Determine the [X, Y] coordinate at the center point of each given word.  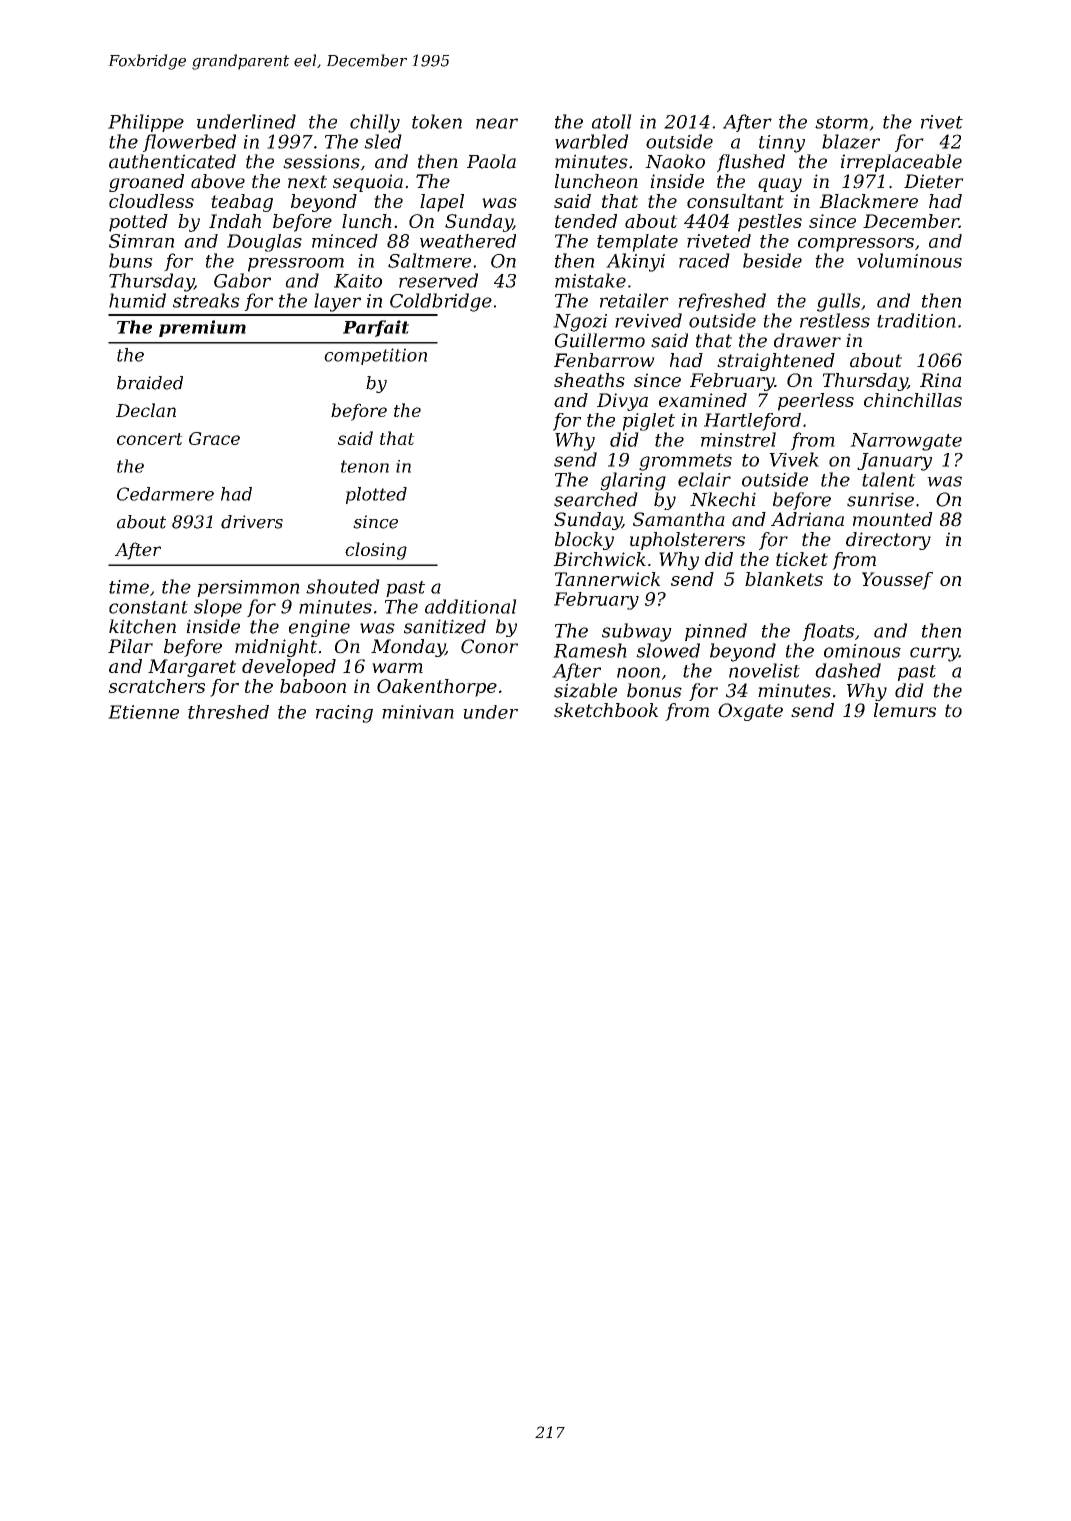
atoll [612, 121]
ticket [802, 559]
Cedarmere [165, 494]
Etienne [143, 712]
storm [841, 122]
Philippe [146, 123]
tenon [365, 466]
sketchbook [606, 710]
